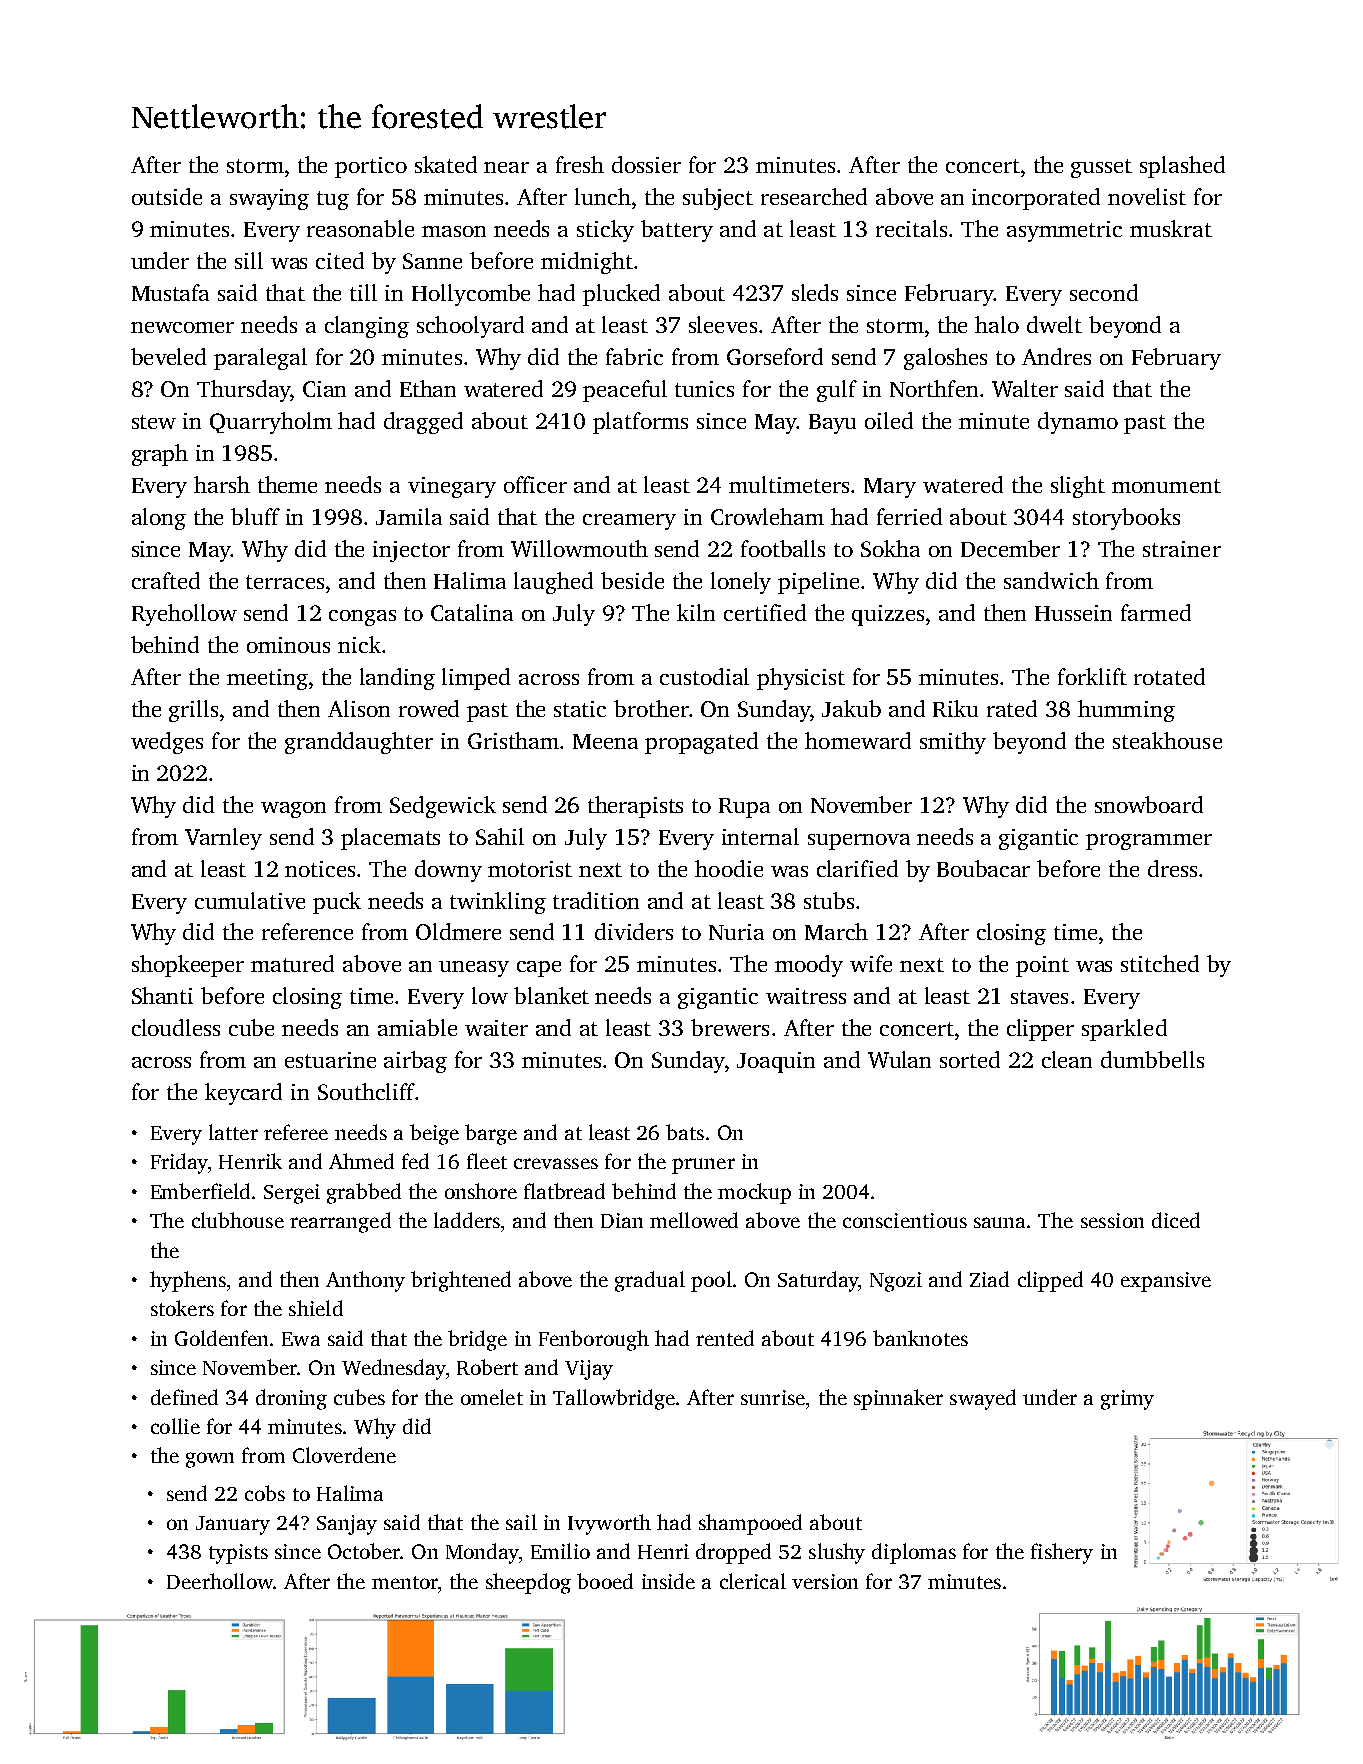  What do you see at coordinates (999, 1222) in the screenshot?
I see `sauna` at bounding box center [999, 1222].
